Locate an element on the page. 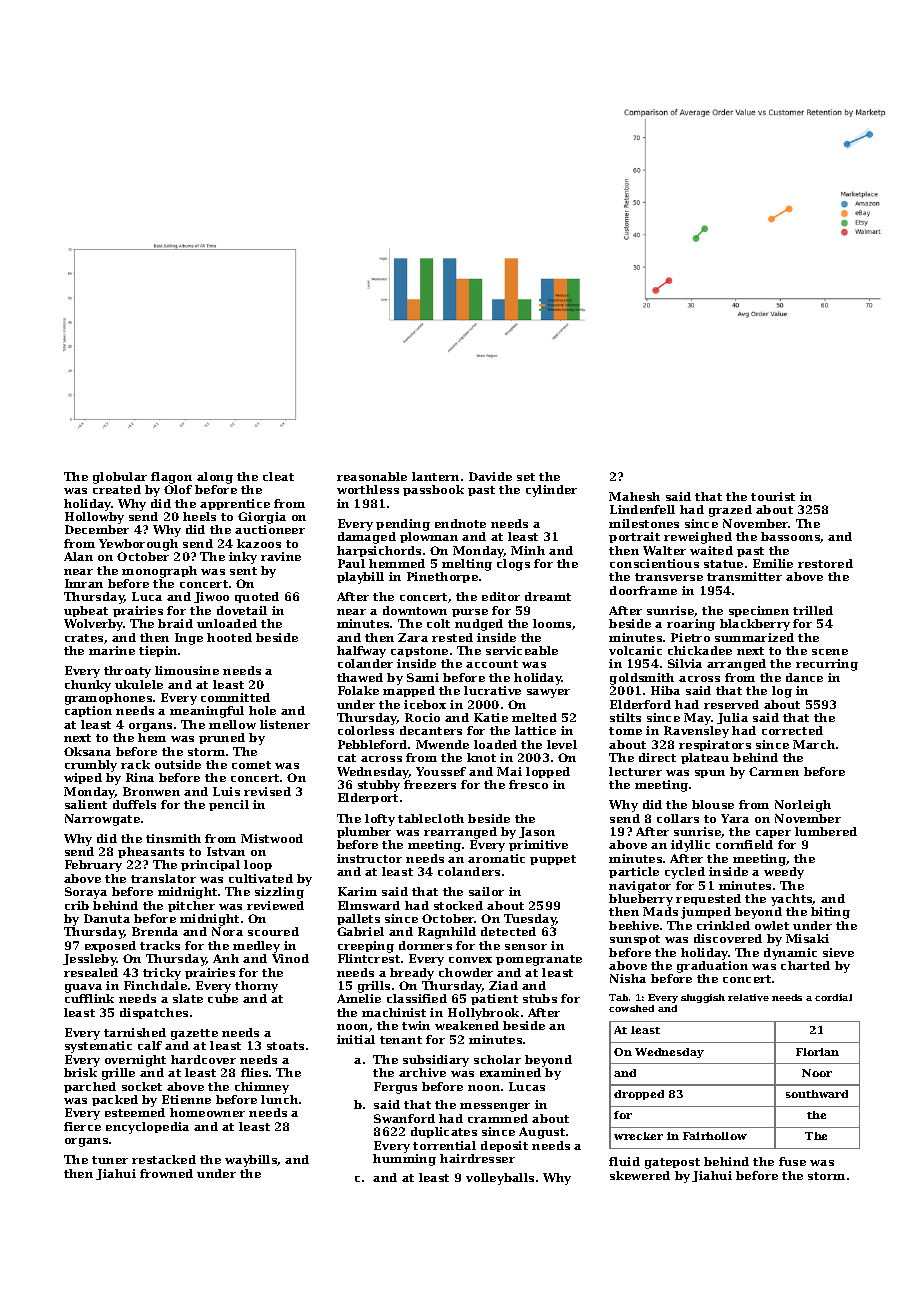 This document has height=1308, width=924. trilled is located at coordinates (813, 610).
